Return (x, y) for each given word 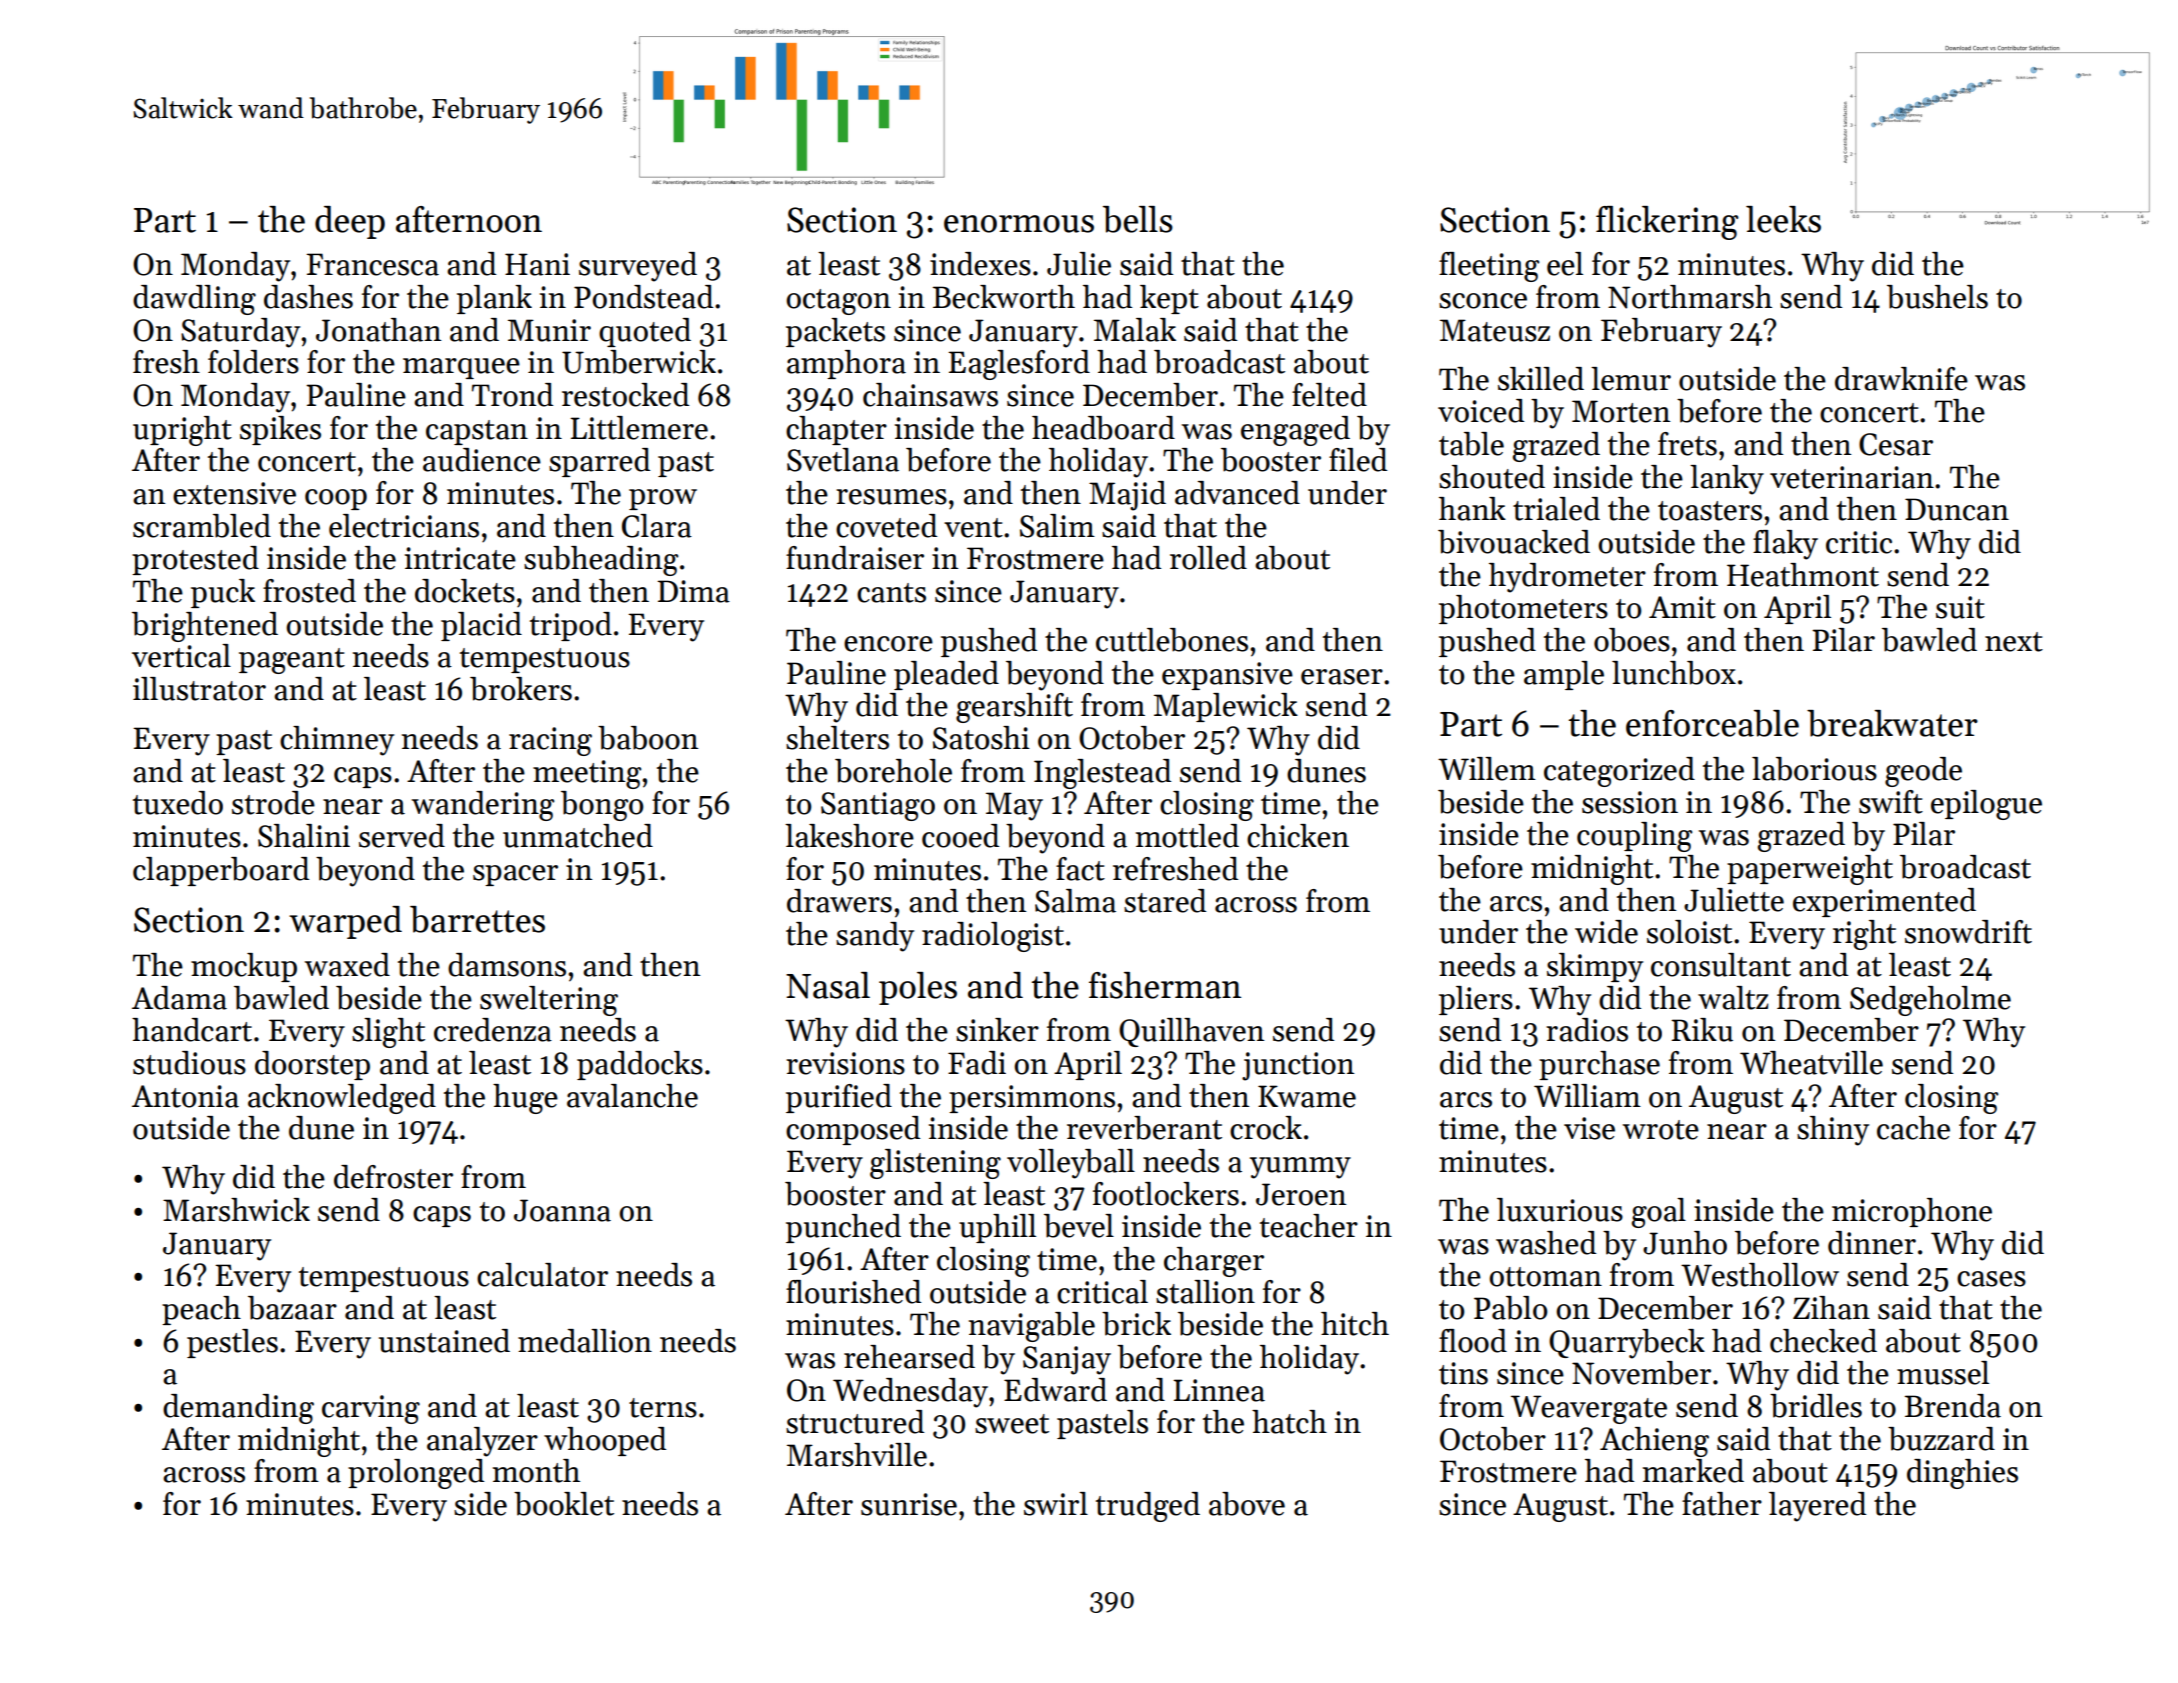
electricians (404, 526)
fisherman (1165, 985)
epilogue (1986, 805)
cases (1991, 1279)
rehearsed (909, 1357)
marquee (461, 368)
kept (1169, 299)
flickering (1667, 223)
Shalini (304, 836)
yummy (1300, 1168)
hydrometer (1567, 578)
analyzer (482, 1442)
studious (189, 1063)
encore (888, 644)
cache (1913, 1128)
